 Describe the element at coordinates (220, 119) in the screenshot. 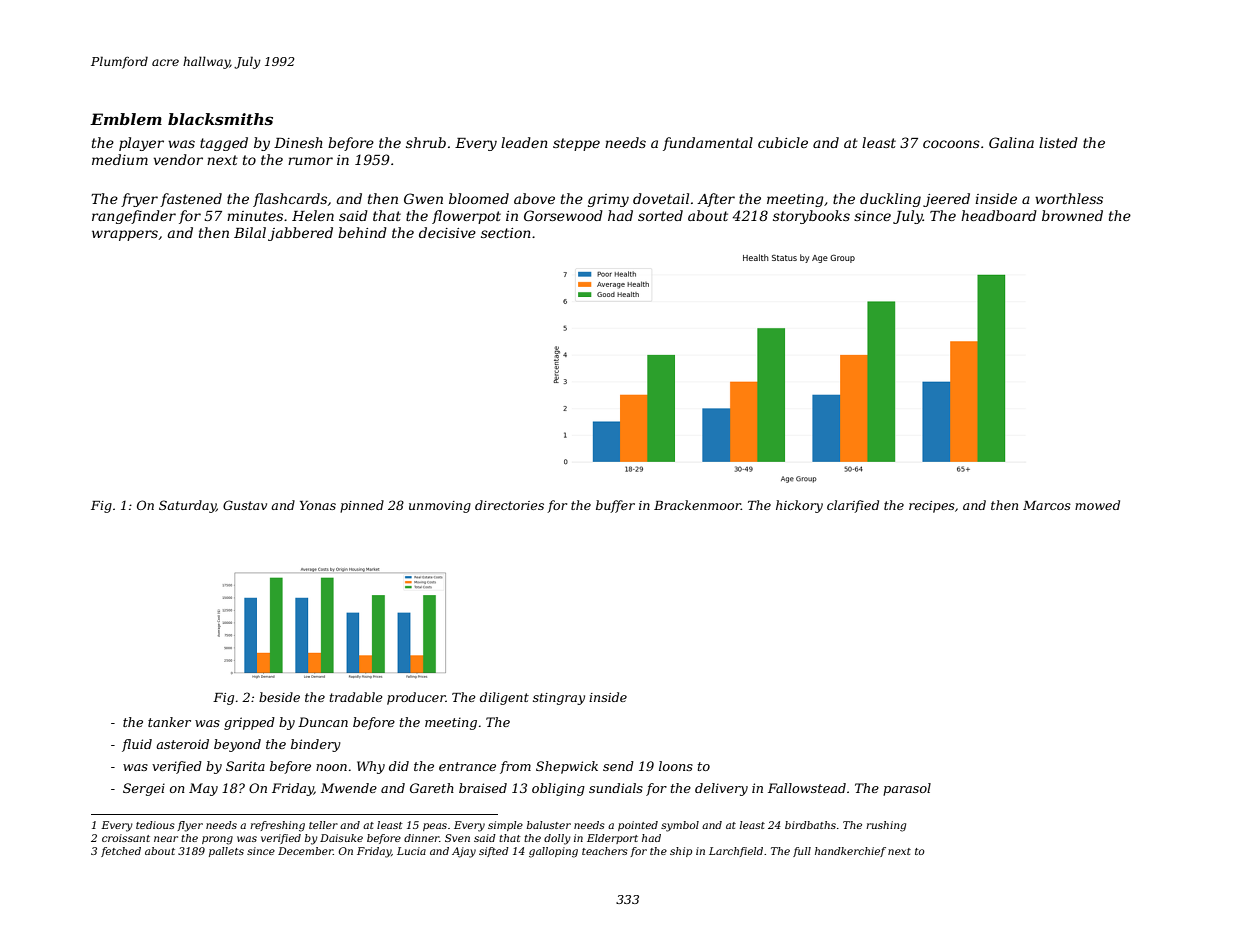

I see `blacksmiths` at that location.
